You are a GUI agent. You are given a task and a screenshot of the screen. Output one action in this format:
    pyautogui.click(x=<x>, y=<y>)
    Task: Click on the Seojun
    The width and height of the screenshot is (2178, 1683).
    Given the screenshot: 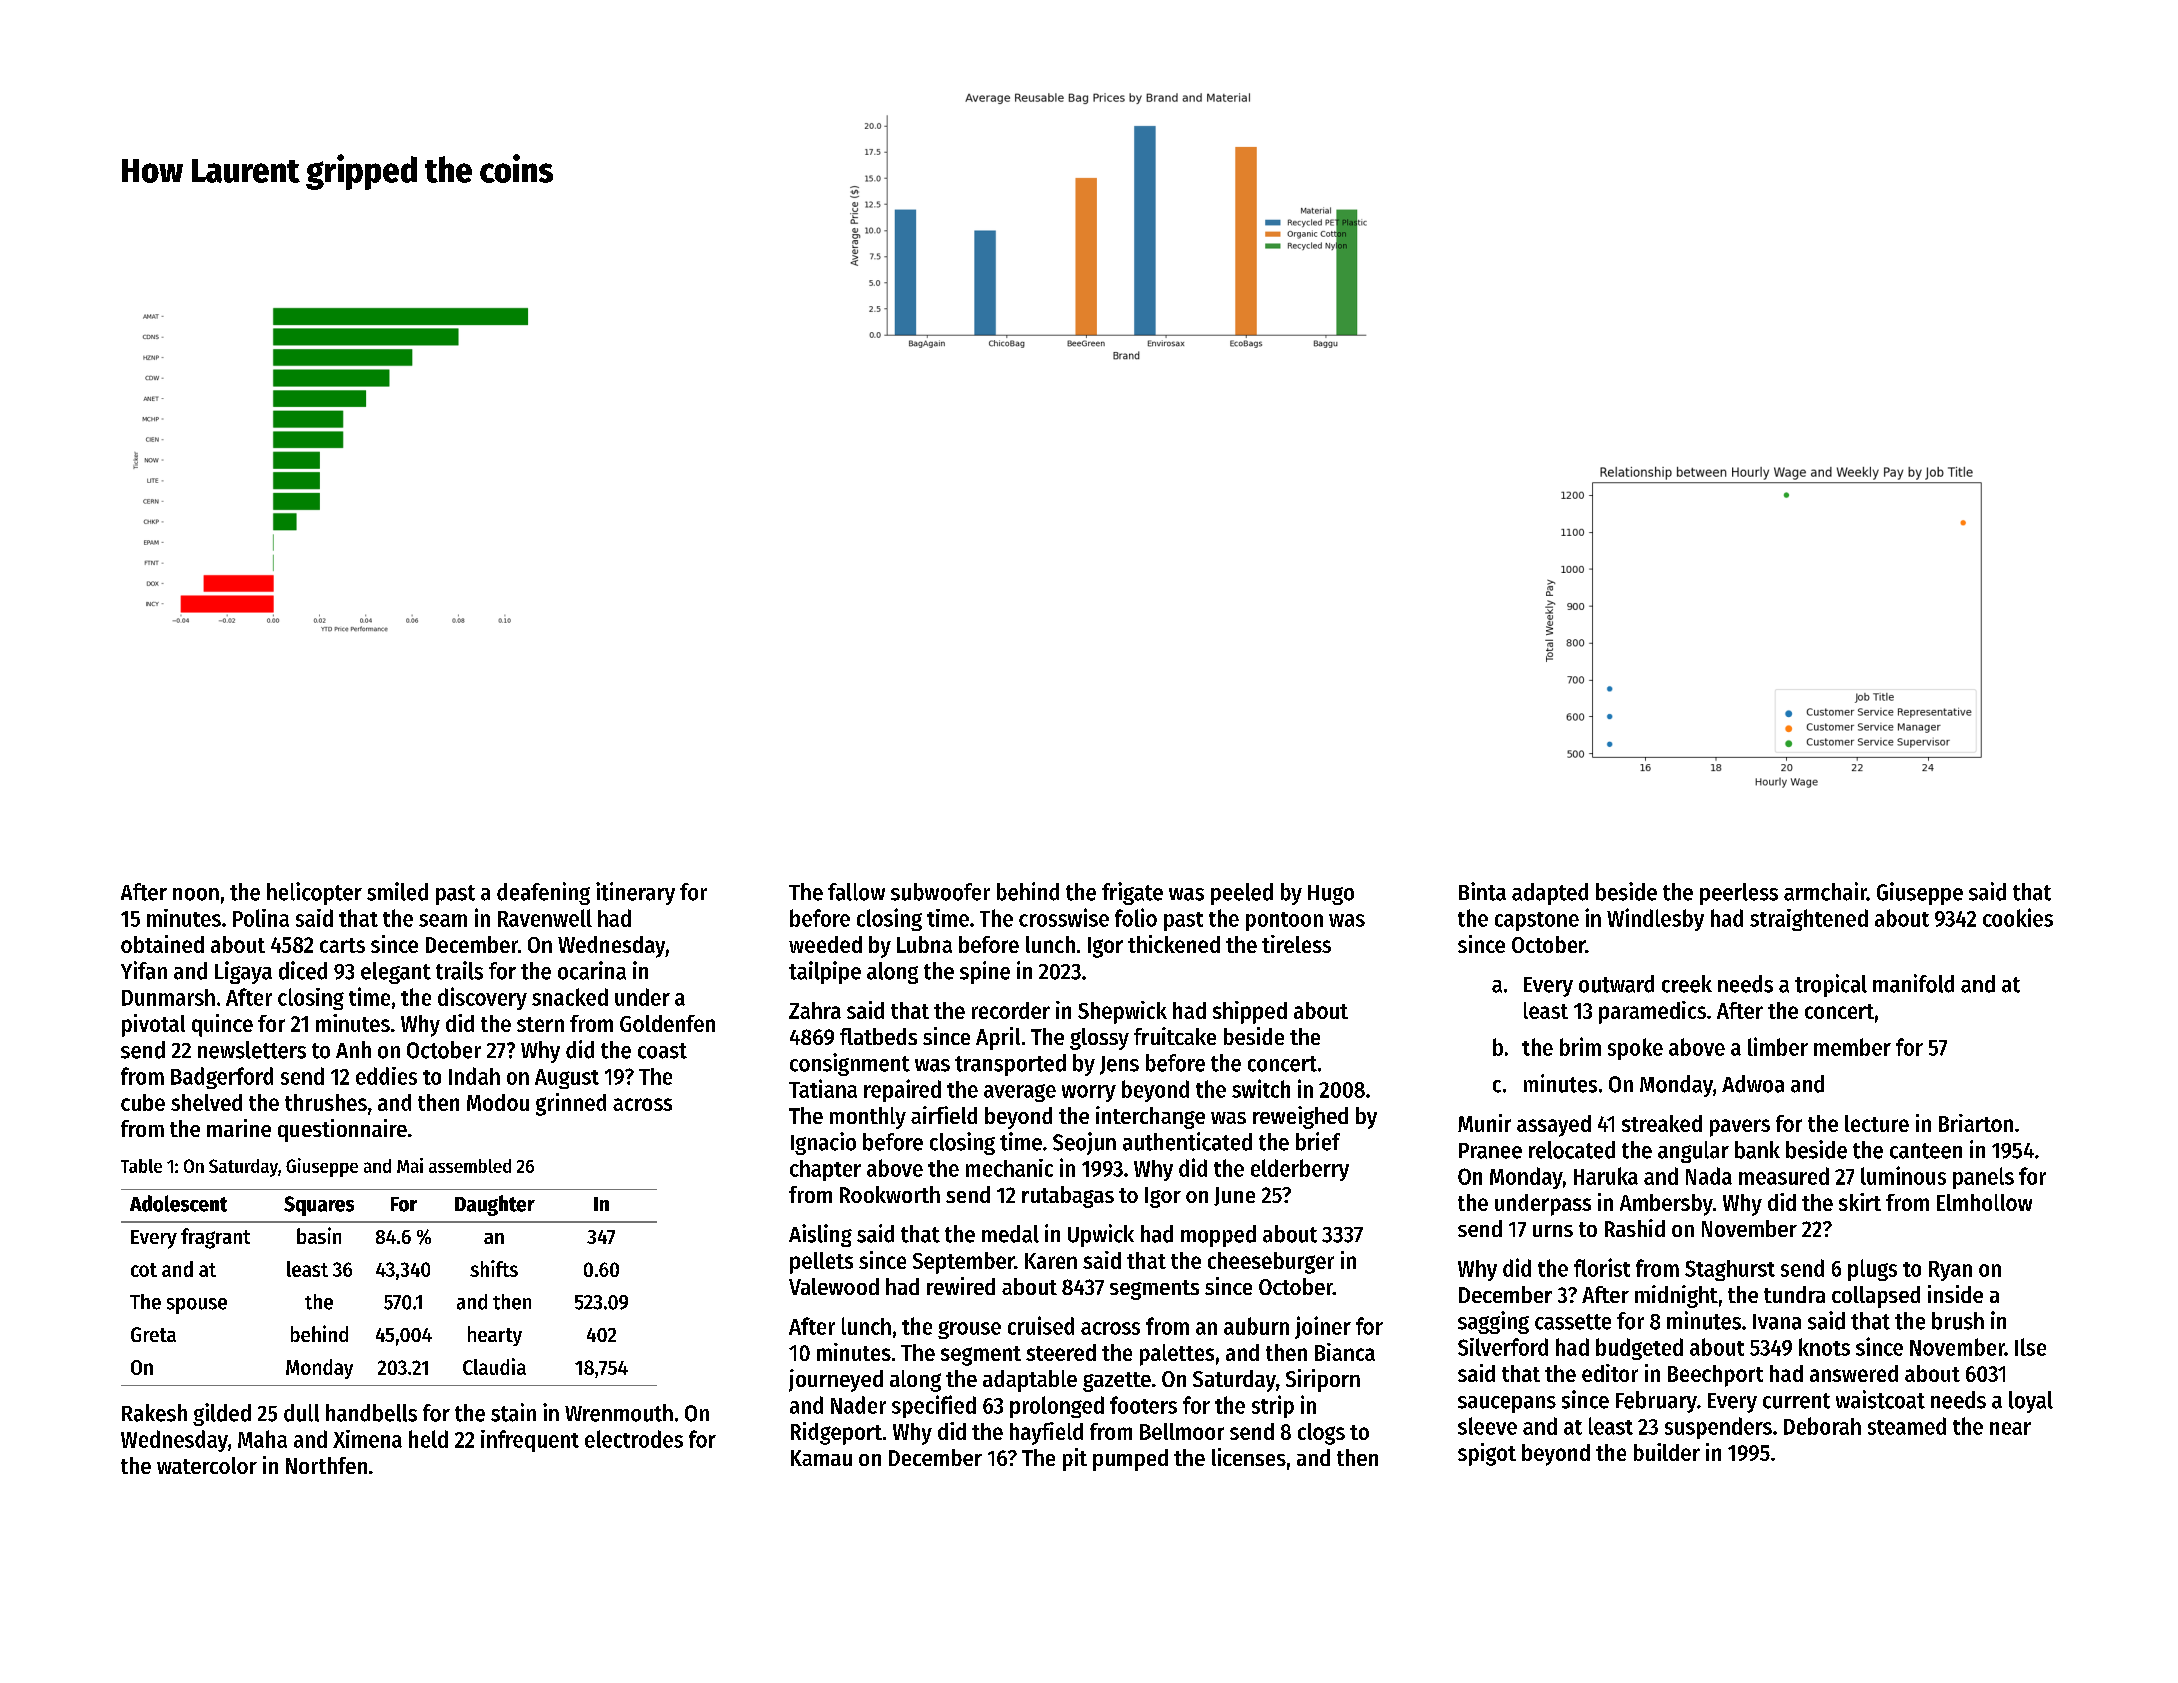 What is the action you would take?
    pyautogui.click(x=1084, y=1143)
